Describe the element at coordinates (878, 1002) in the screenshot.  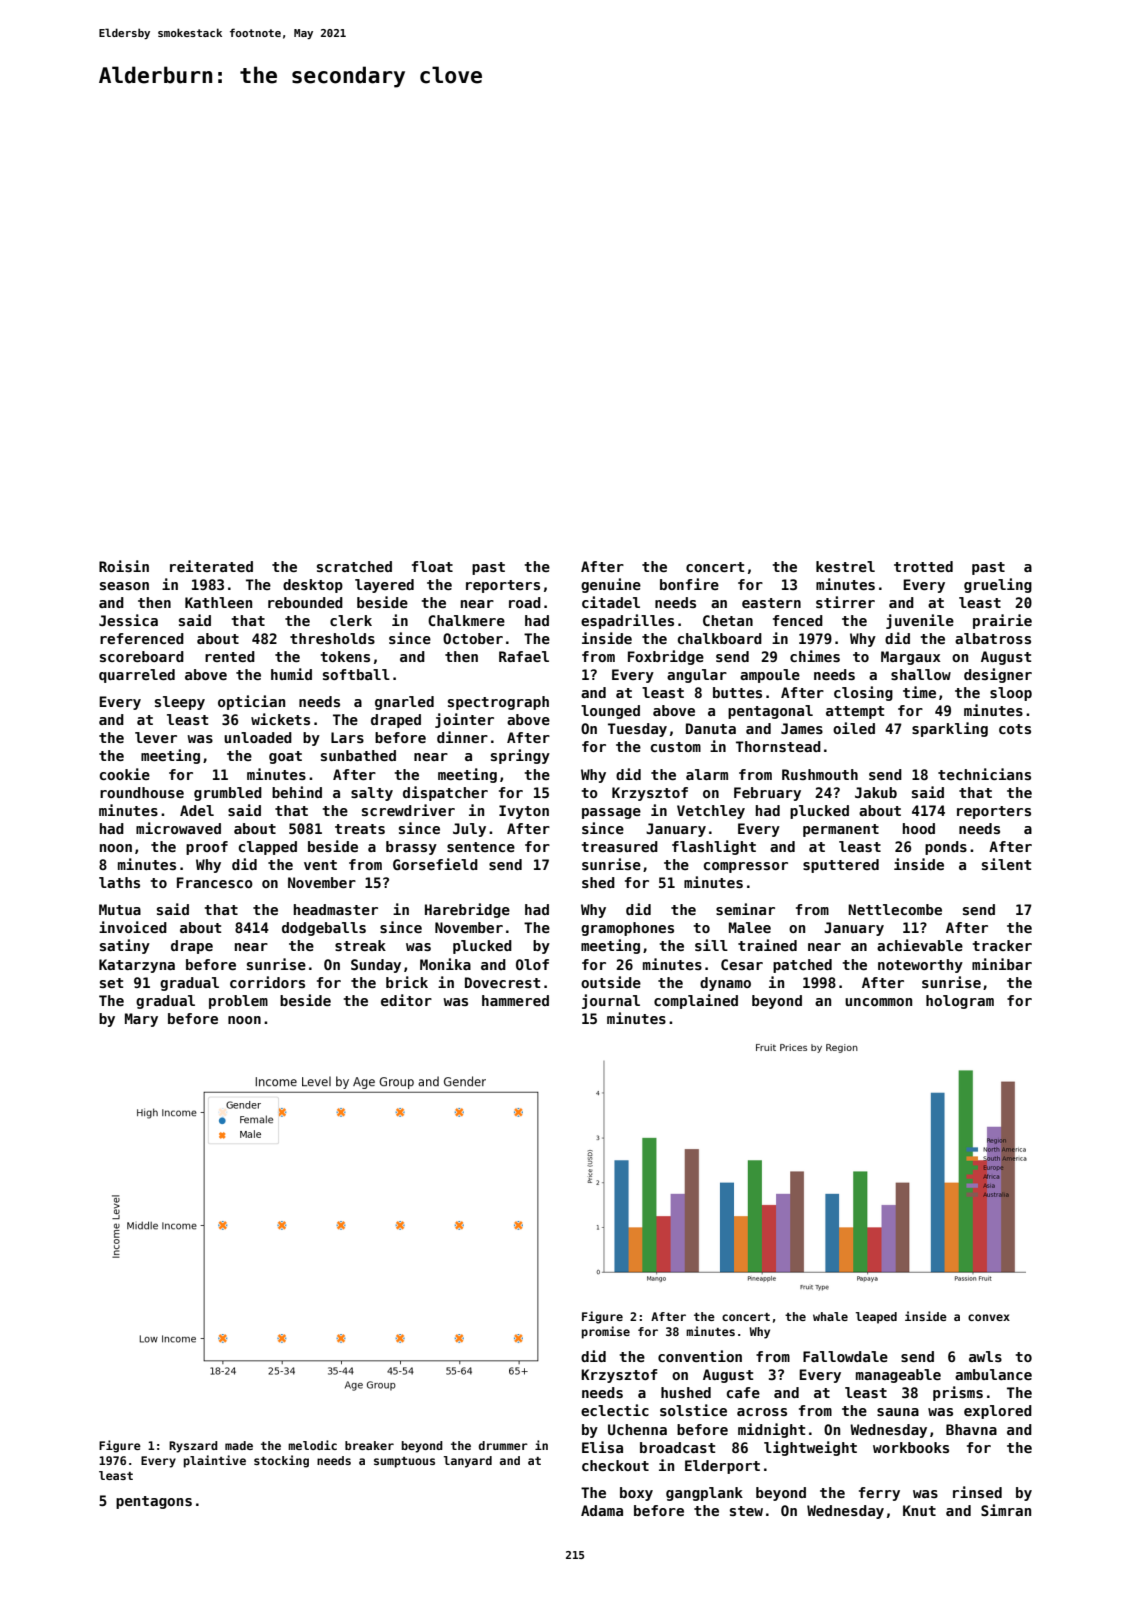
I see `uncommon` at that location.
